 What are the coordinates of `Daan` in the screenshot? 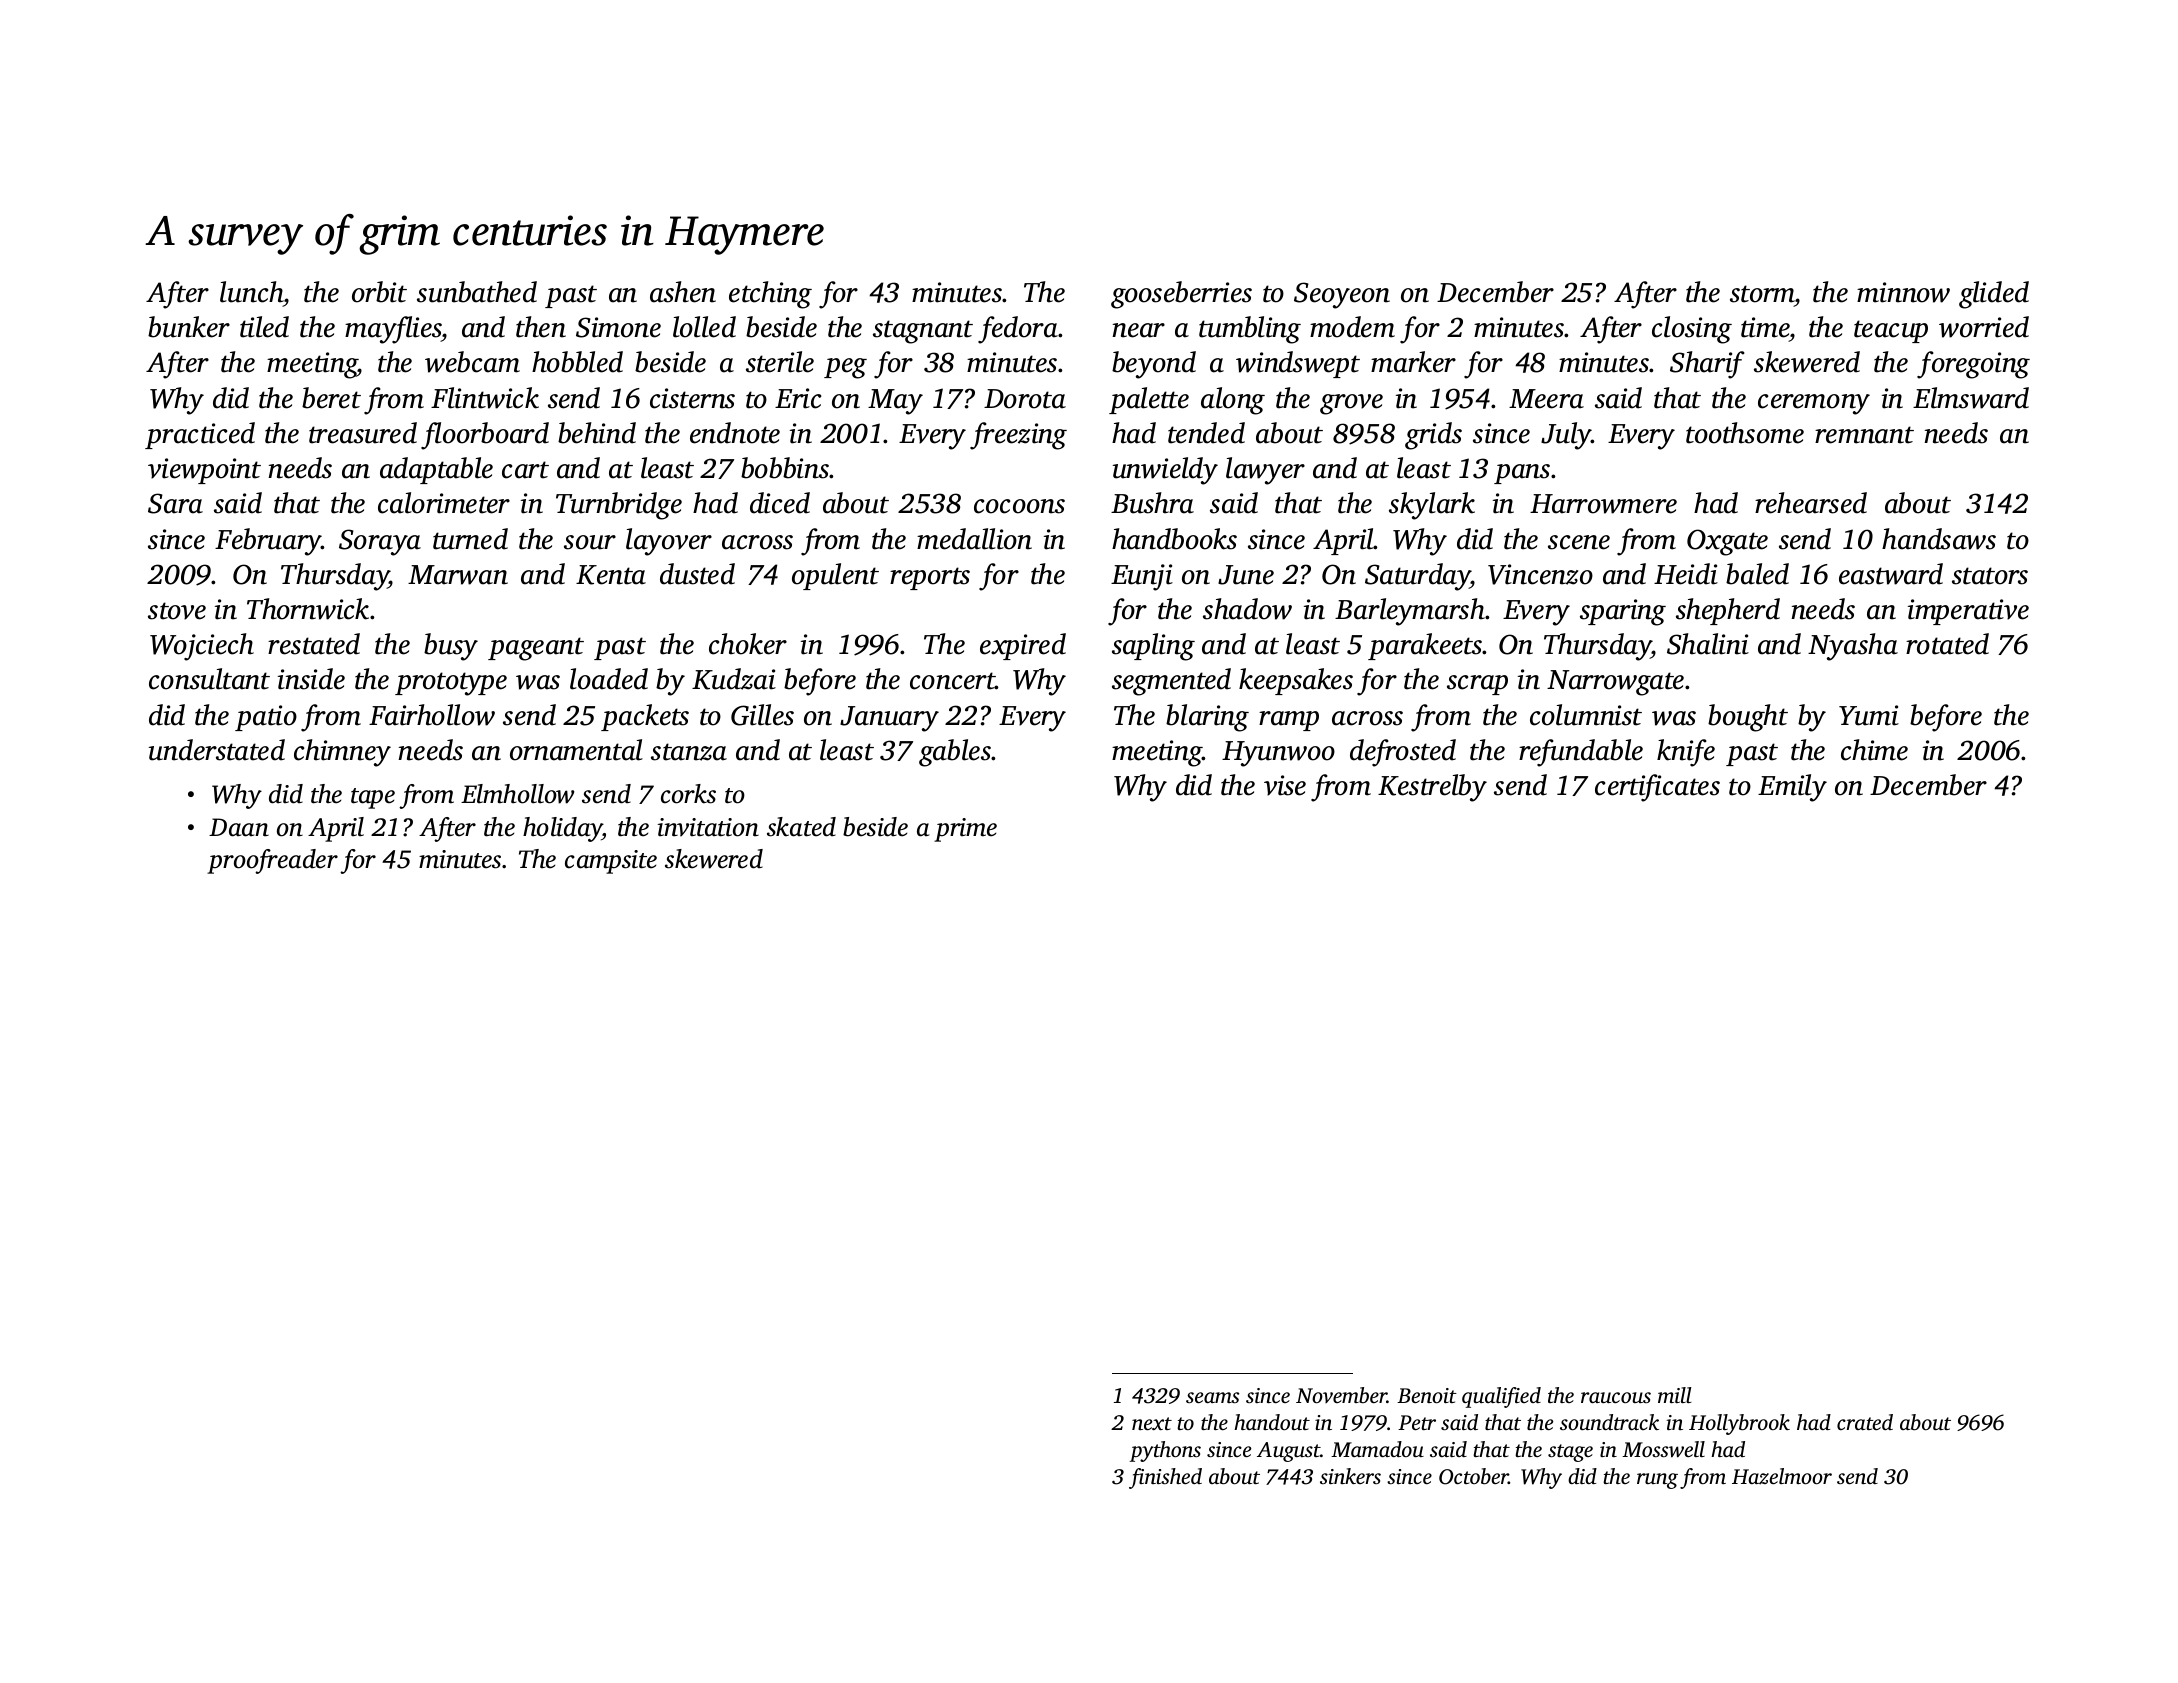 It's located at (239, 827).
